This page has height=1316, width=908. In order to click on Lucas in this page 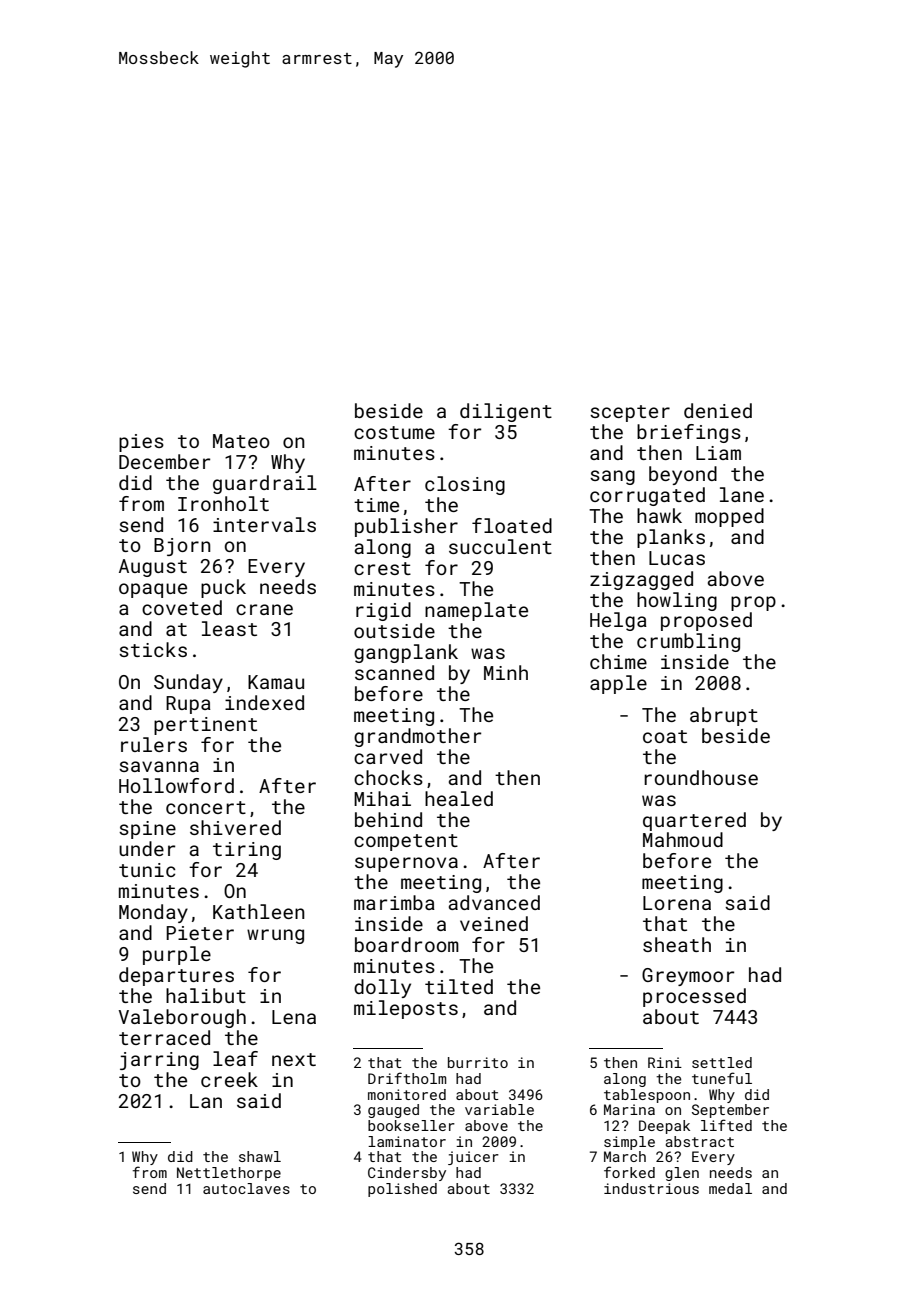, I will do `click(677, 558)`.
